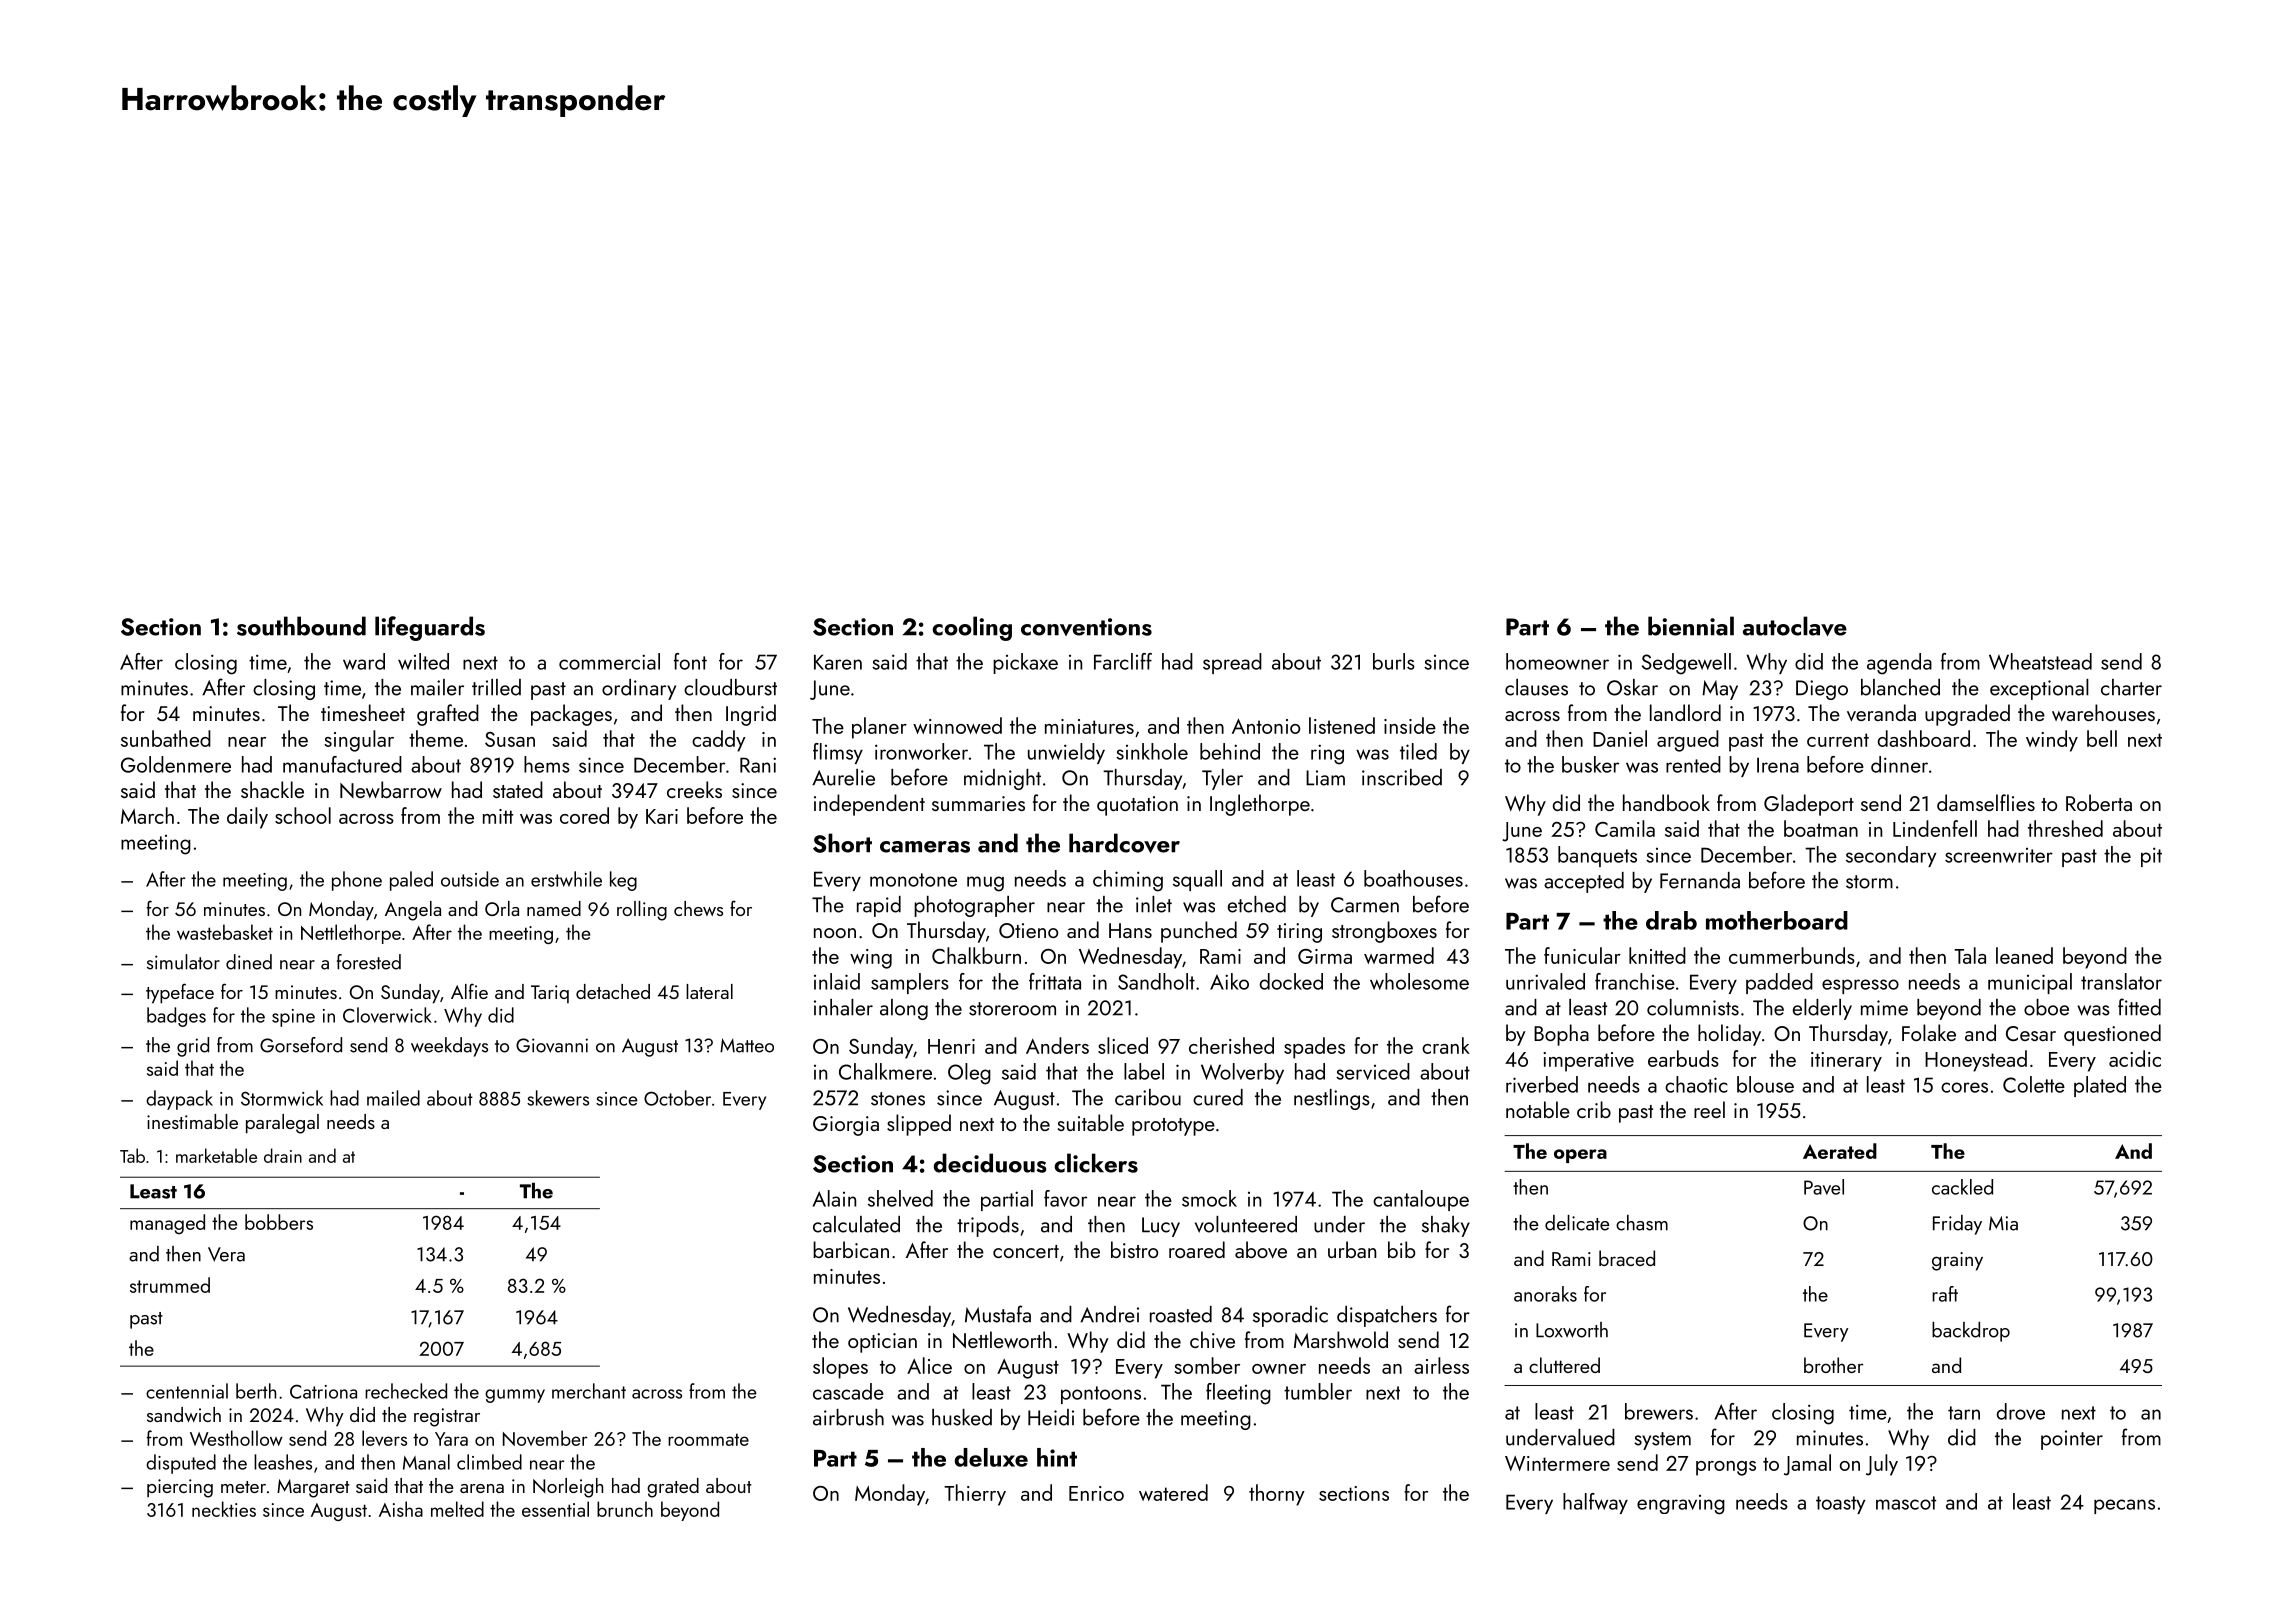 Image resolution: width=2282 pixels, height=1614 pixels. Describe the element at coordinates (192, 1121) in the screenshot. I see `inestimable` at that location.
